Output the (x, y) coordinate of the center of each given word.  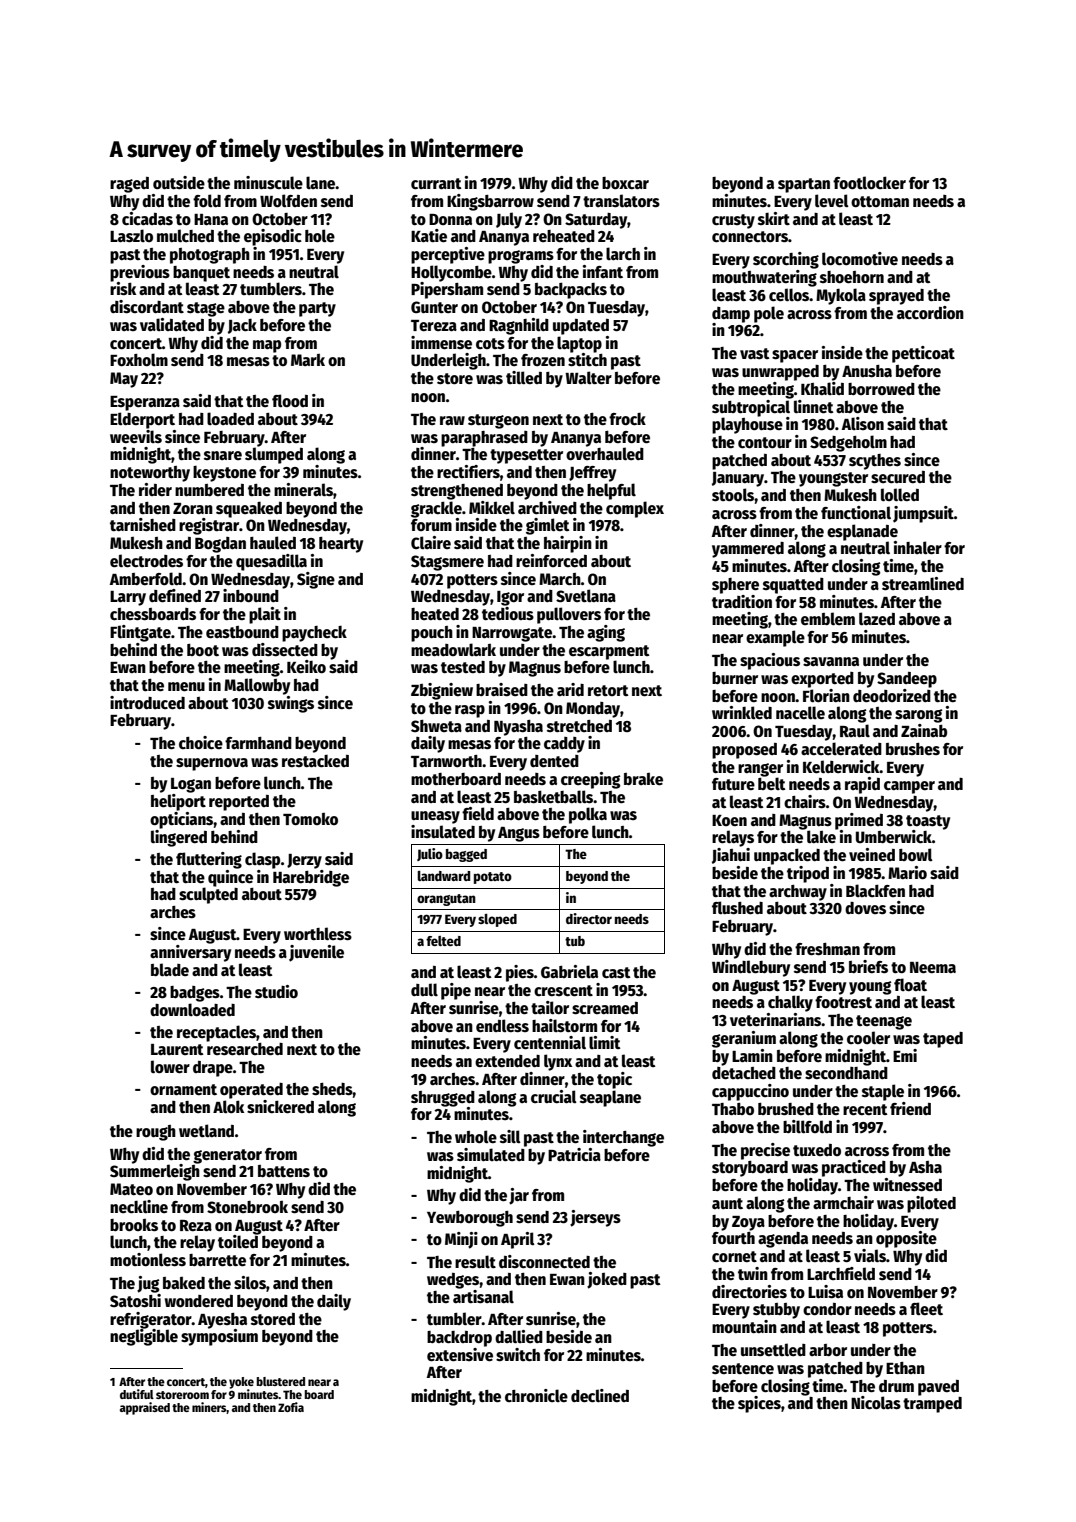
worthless (318, 933)
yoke (241, 1383)
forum (431, 525)
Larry (128, 598)
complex (635, 509)
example (775, 638)
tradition (742, 601)
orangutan (446, 900)
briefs (868, 966)
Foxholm (139, 359)
